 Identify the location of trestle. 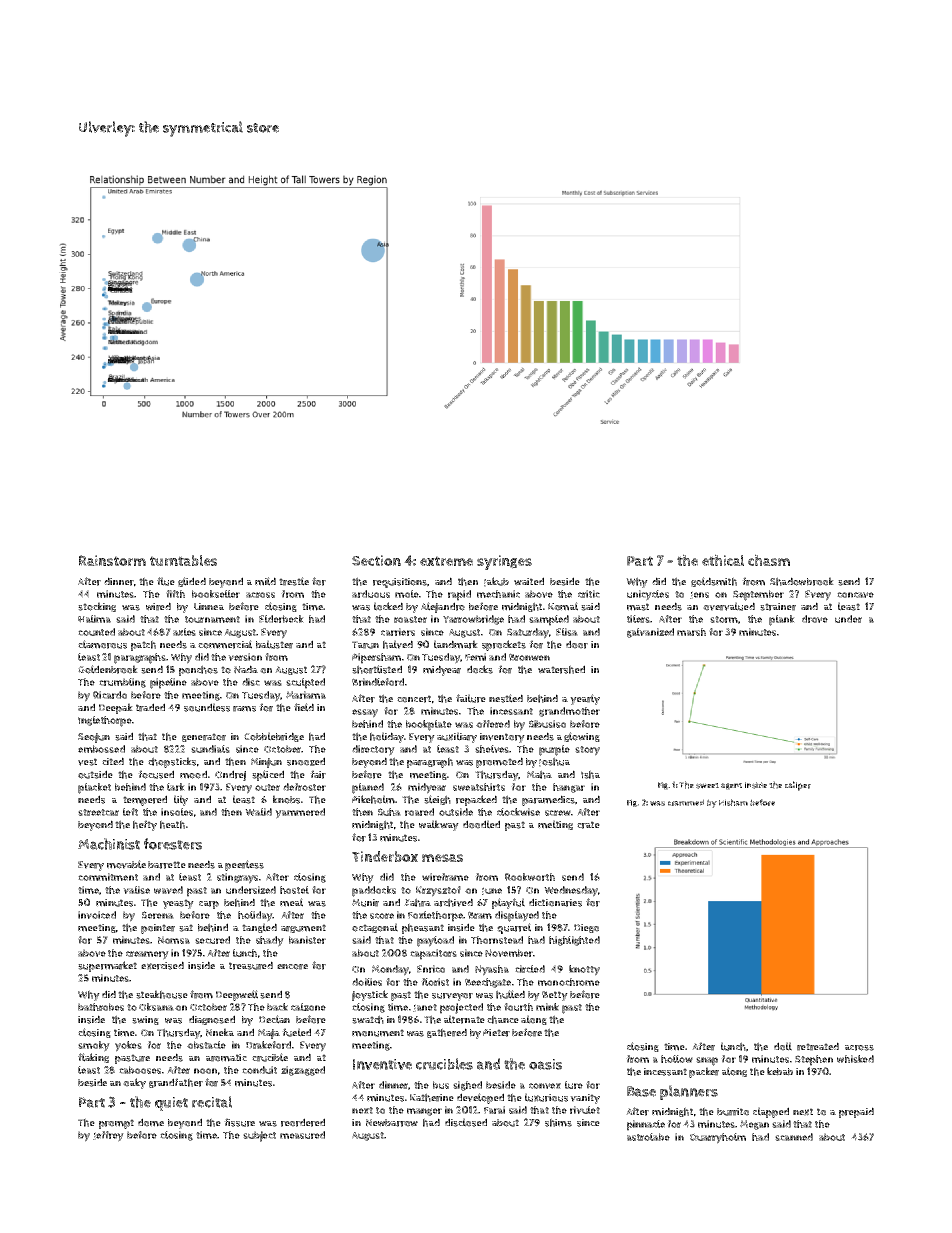
(294, 581).
